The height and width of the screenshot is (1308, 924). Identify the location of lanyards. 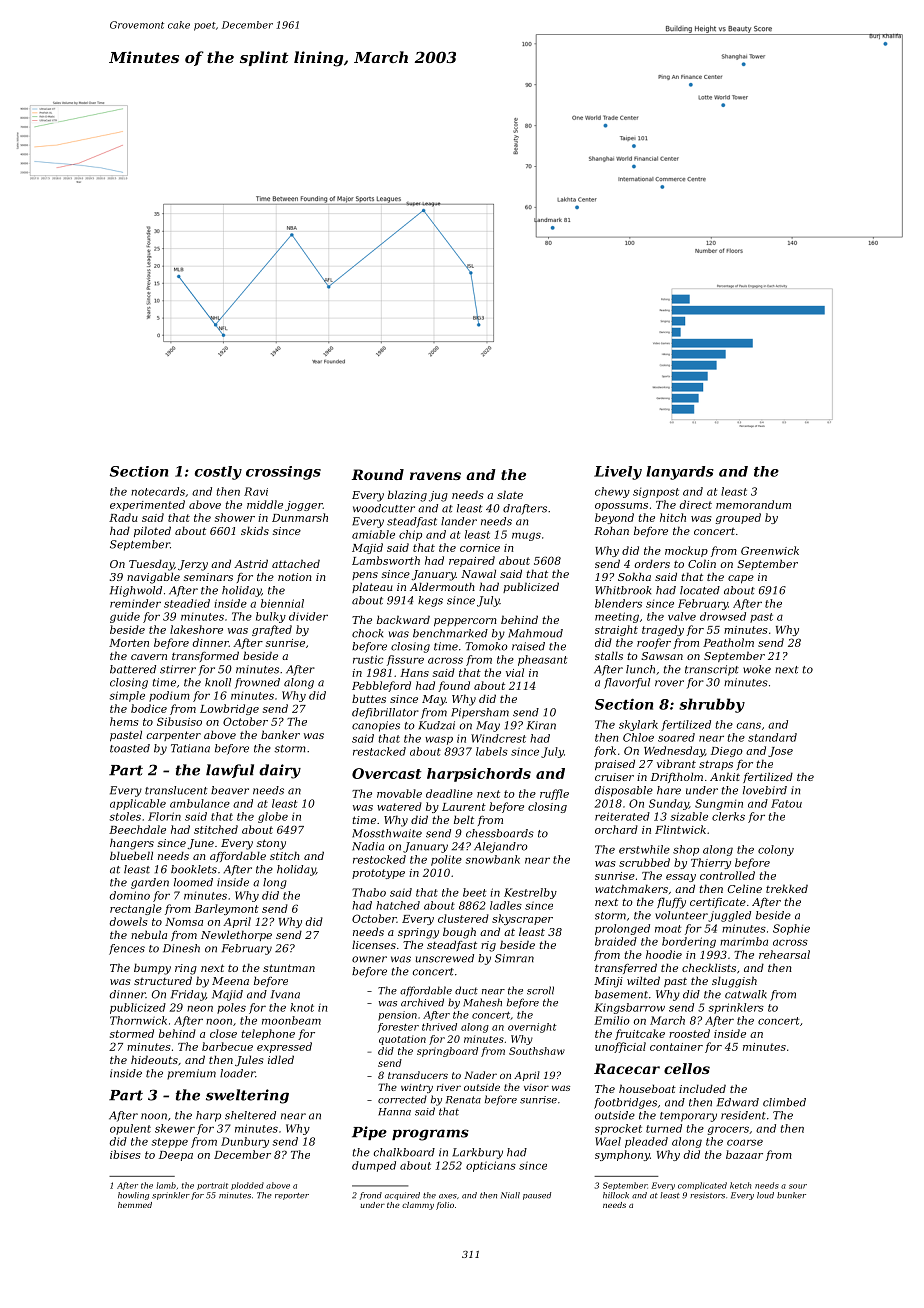
(680, 473).
